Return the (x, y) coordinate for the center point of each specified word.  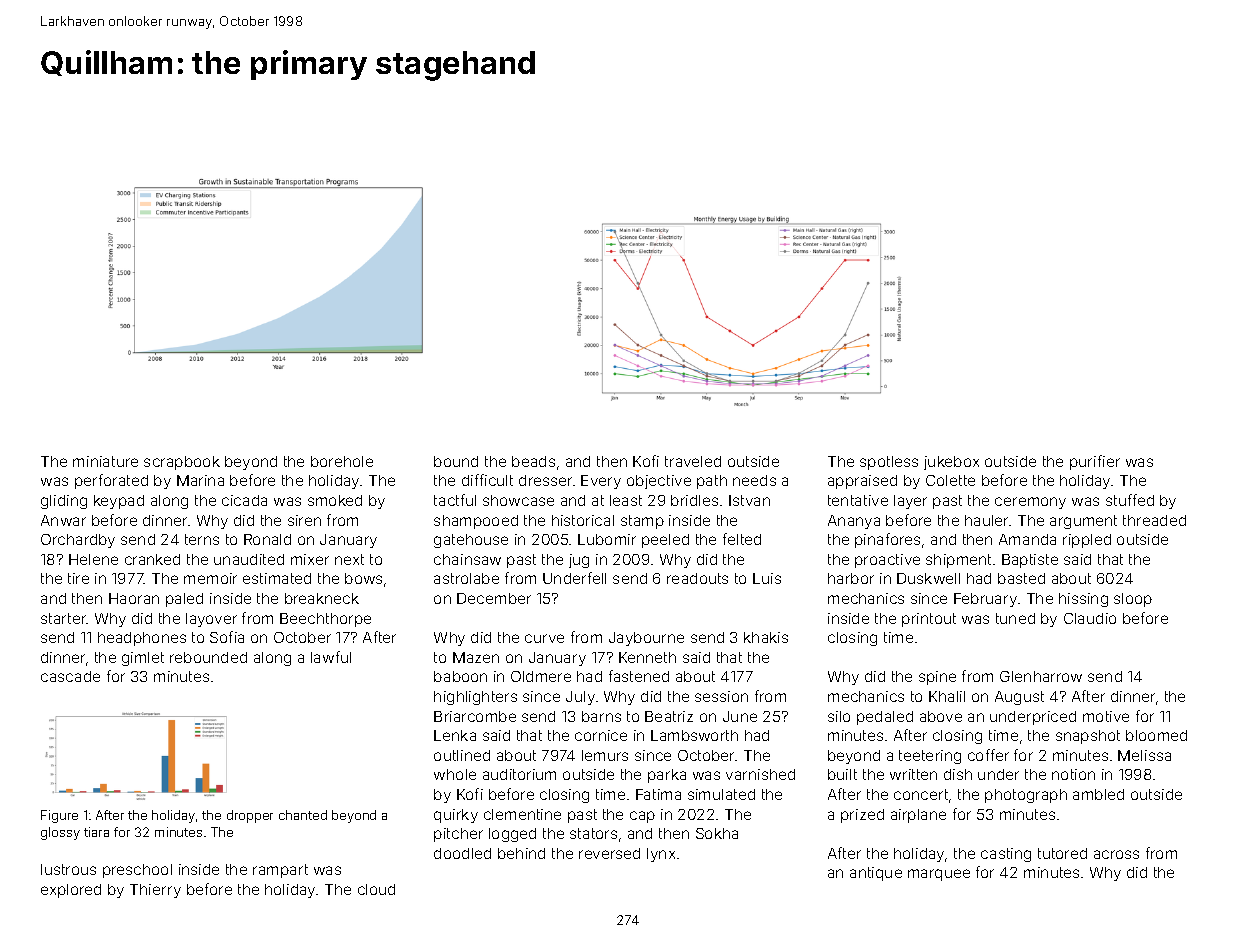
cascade (70, 676)
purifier (1095, 462)
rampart (280, 871)
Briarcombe (475, 716)
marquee (939, 875)
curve (544, 638)
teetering (930, 757)
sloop (1133, 600)
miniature (105, 461)
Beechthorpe (325, 620)
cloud (376, 889)
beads (533, 461)
